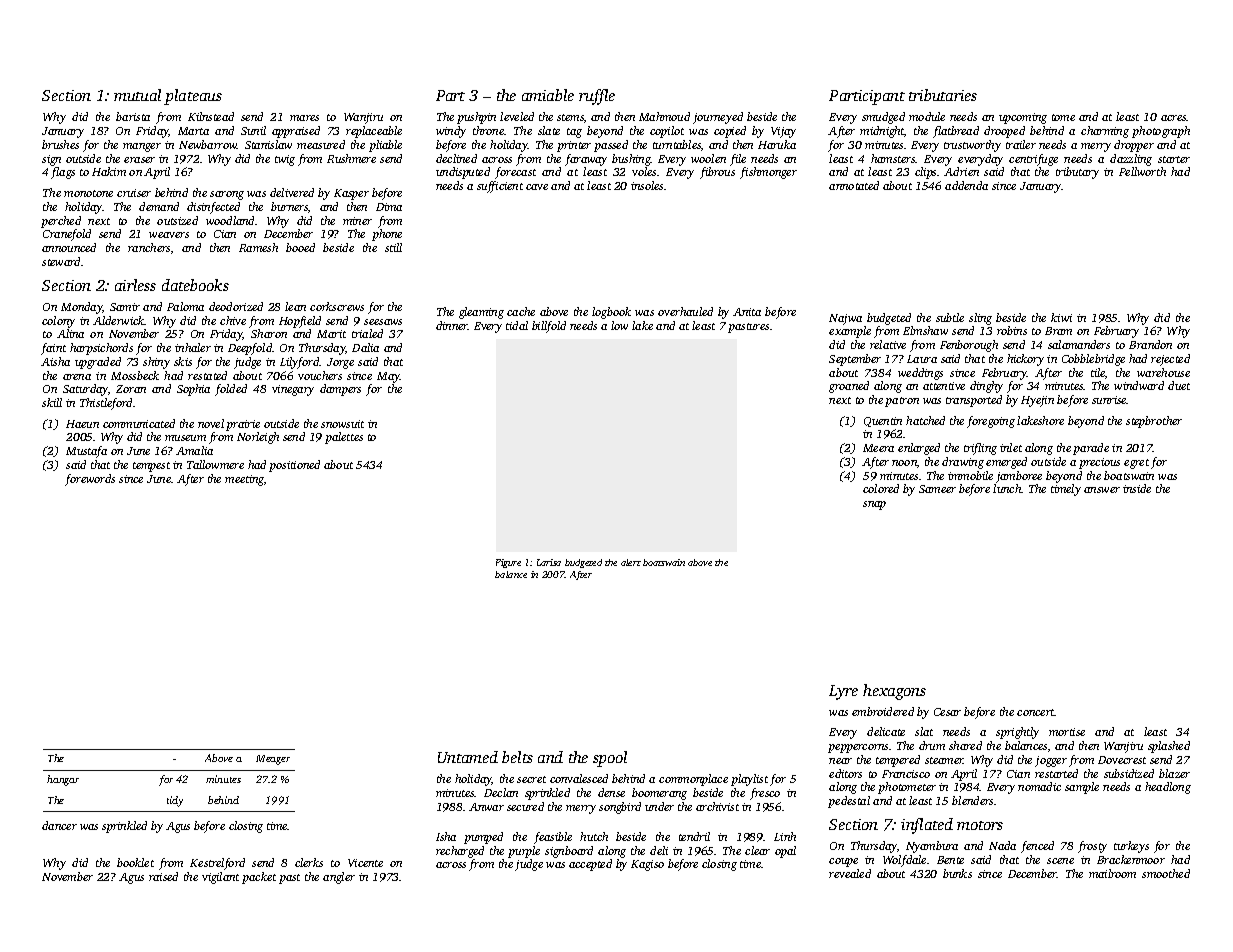  What do you see at coordinates (943, 95) in the image?
I see `tributaries` at bounding box center [943, 95].
